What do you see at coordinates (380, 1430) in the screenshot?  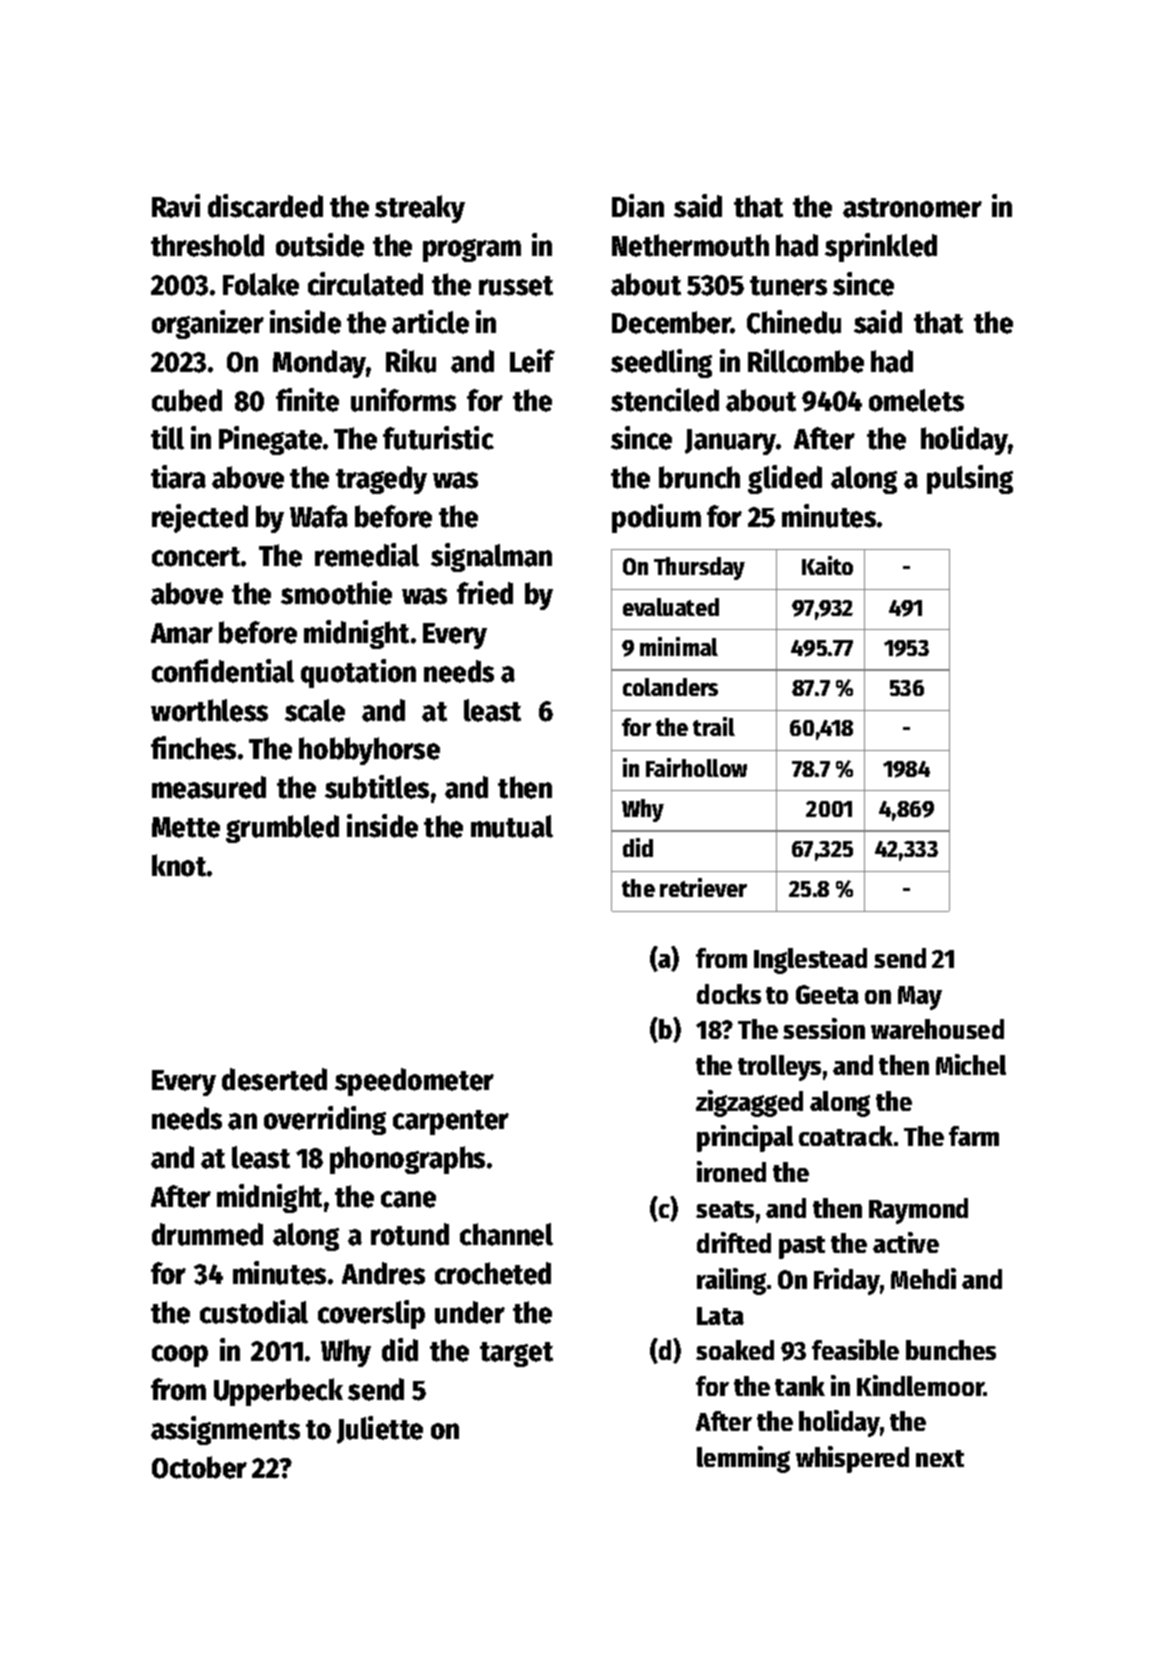 I see `Juliette` at bounding box center [380, 1430].
